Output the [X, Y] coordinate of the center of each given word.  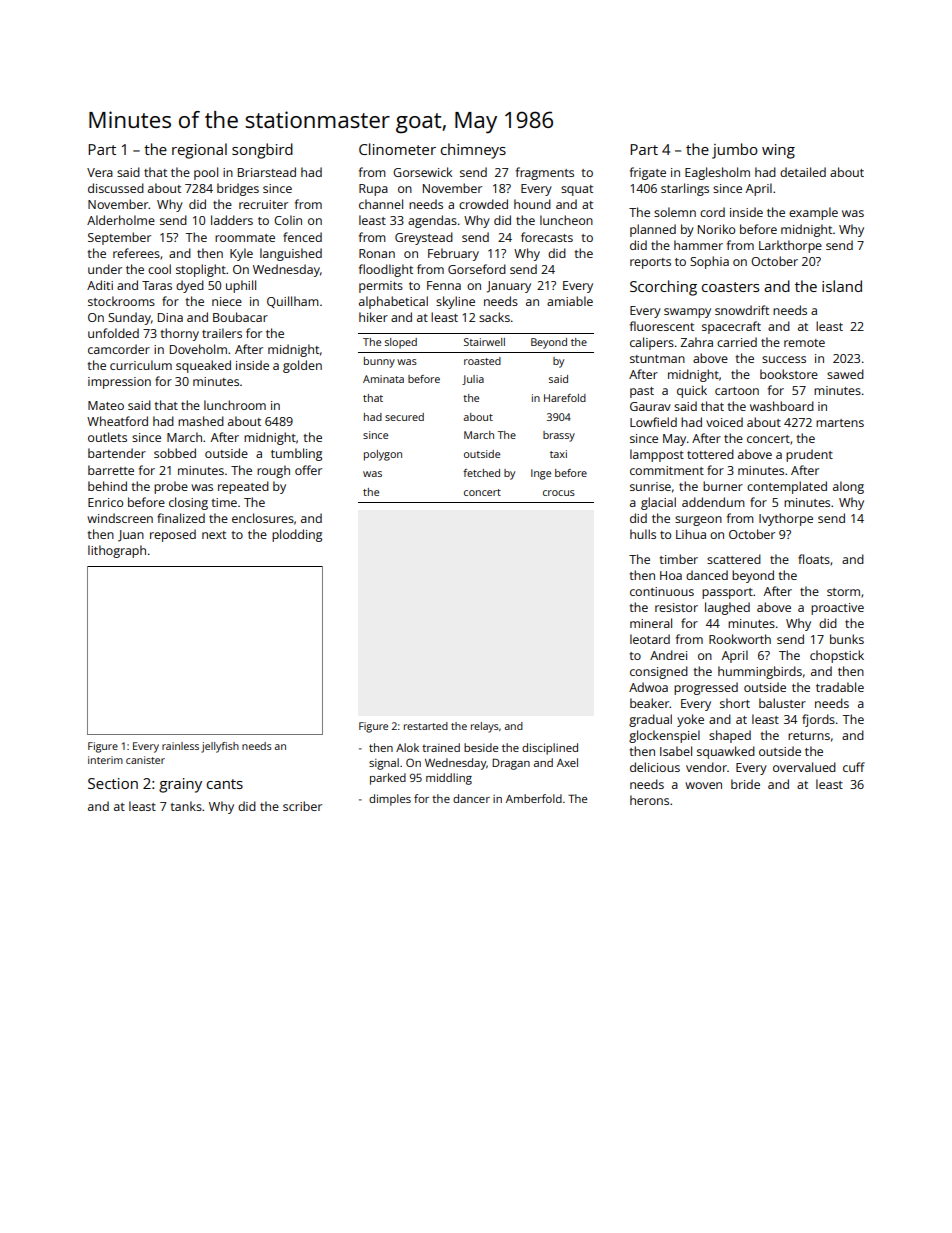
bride [745, 784]
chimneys [473, 151]
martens [840, 423]
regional [199, 151]
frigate [648, 173]
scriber [302, 806]
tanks [186, 806]
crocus [559, 493]
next [214, 535]
